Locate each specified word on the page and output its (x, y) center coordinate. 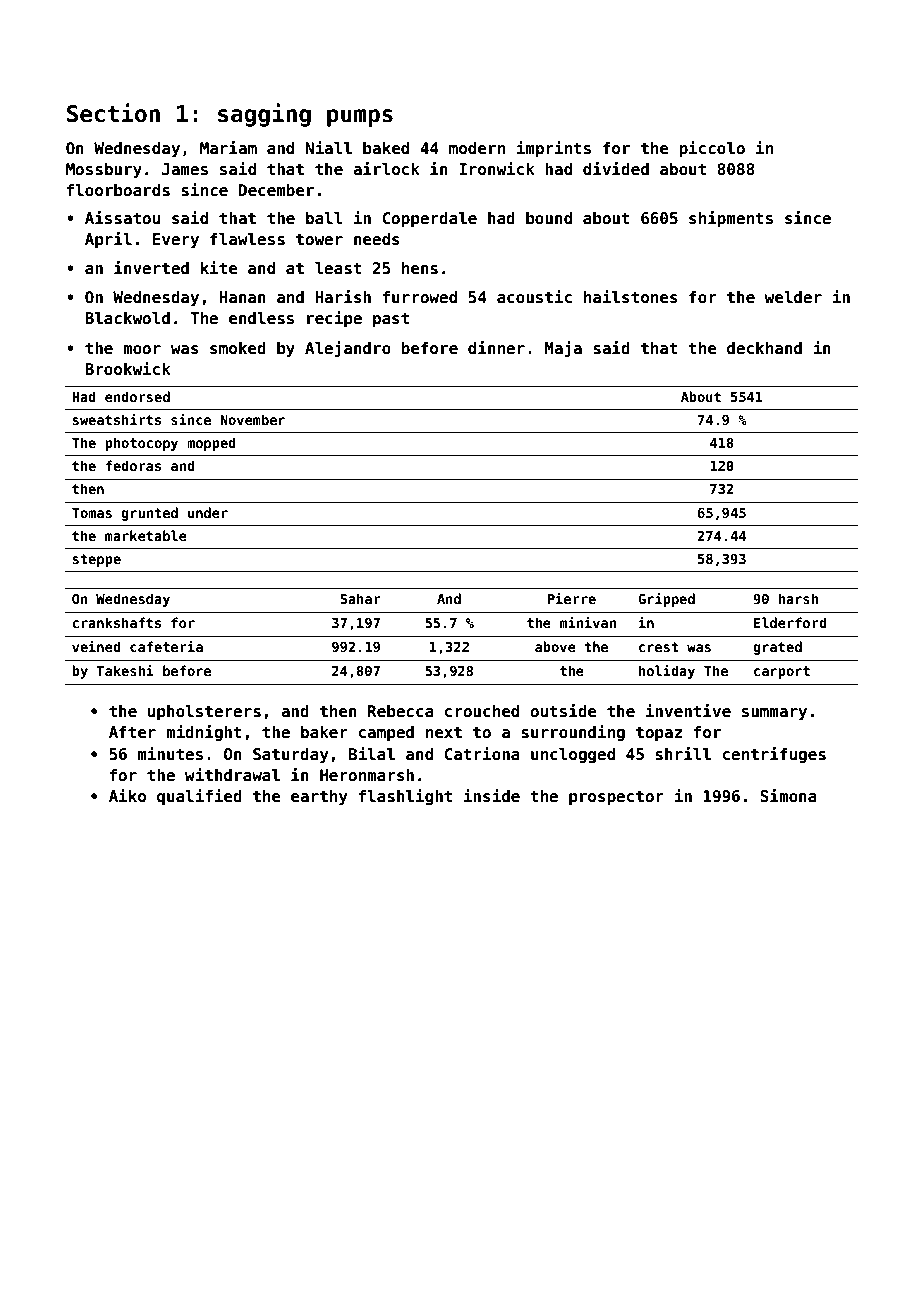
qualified (199, 797)
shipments (731, 219)
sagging (264, 115)
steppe (96, 560)
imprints (553, 149)
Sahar (360, 598)
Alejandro (348, 349)
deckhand (764, 348)
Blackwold (127, 318)
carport (782, 672)
